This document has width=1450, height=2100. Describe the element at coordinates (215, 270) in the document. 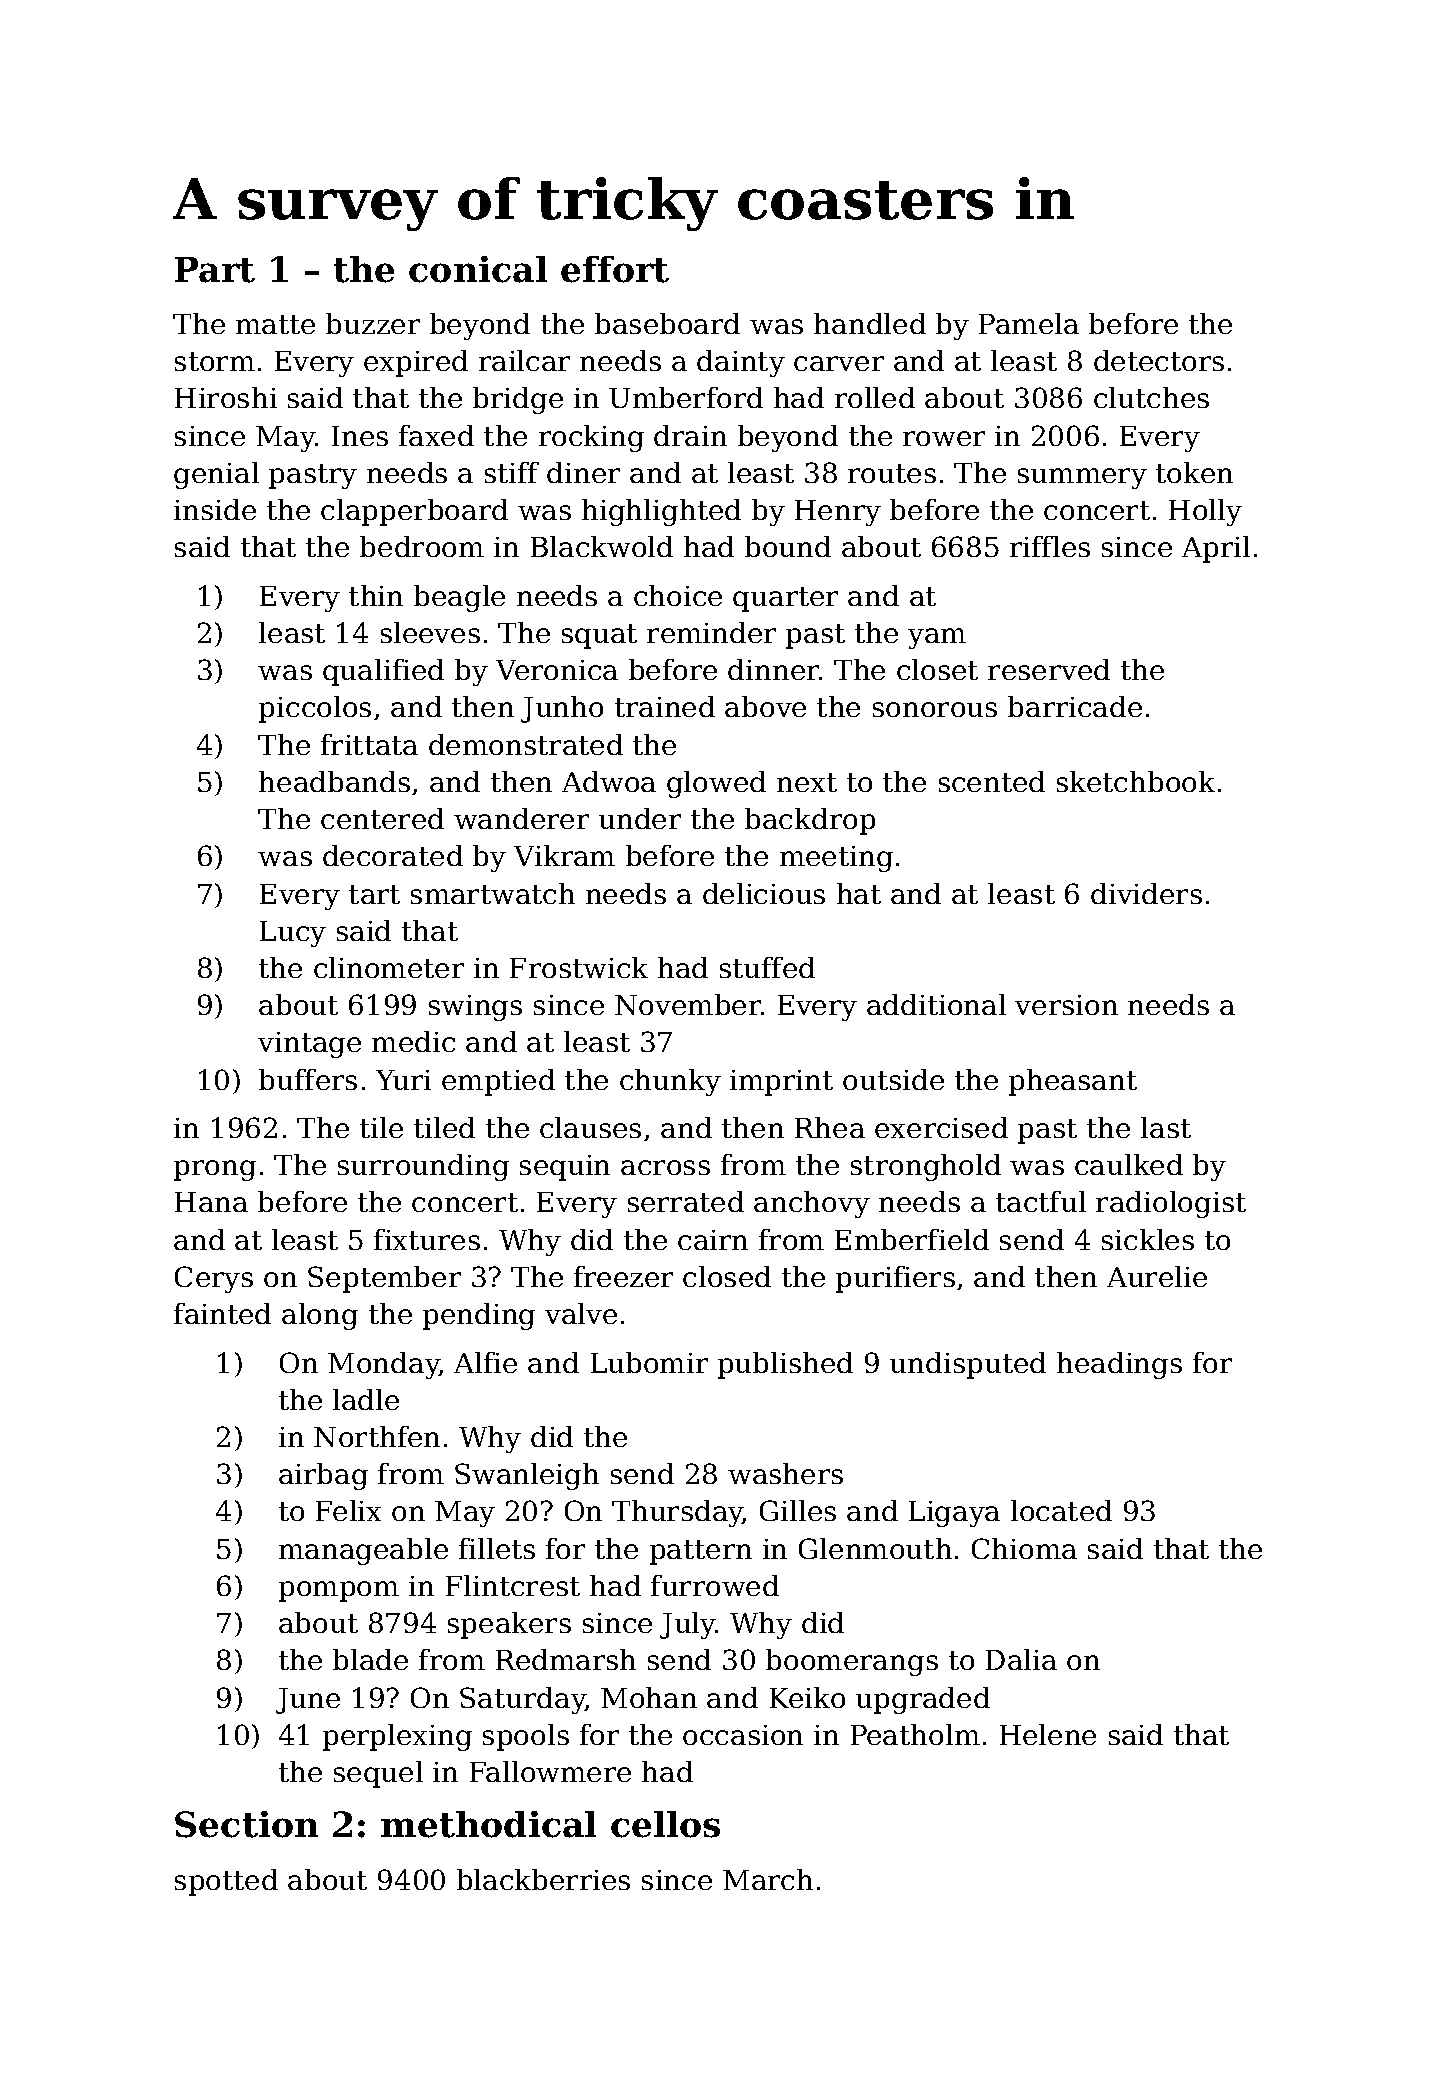

I see `Part` at that location.
